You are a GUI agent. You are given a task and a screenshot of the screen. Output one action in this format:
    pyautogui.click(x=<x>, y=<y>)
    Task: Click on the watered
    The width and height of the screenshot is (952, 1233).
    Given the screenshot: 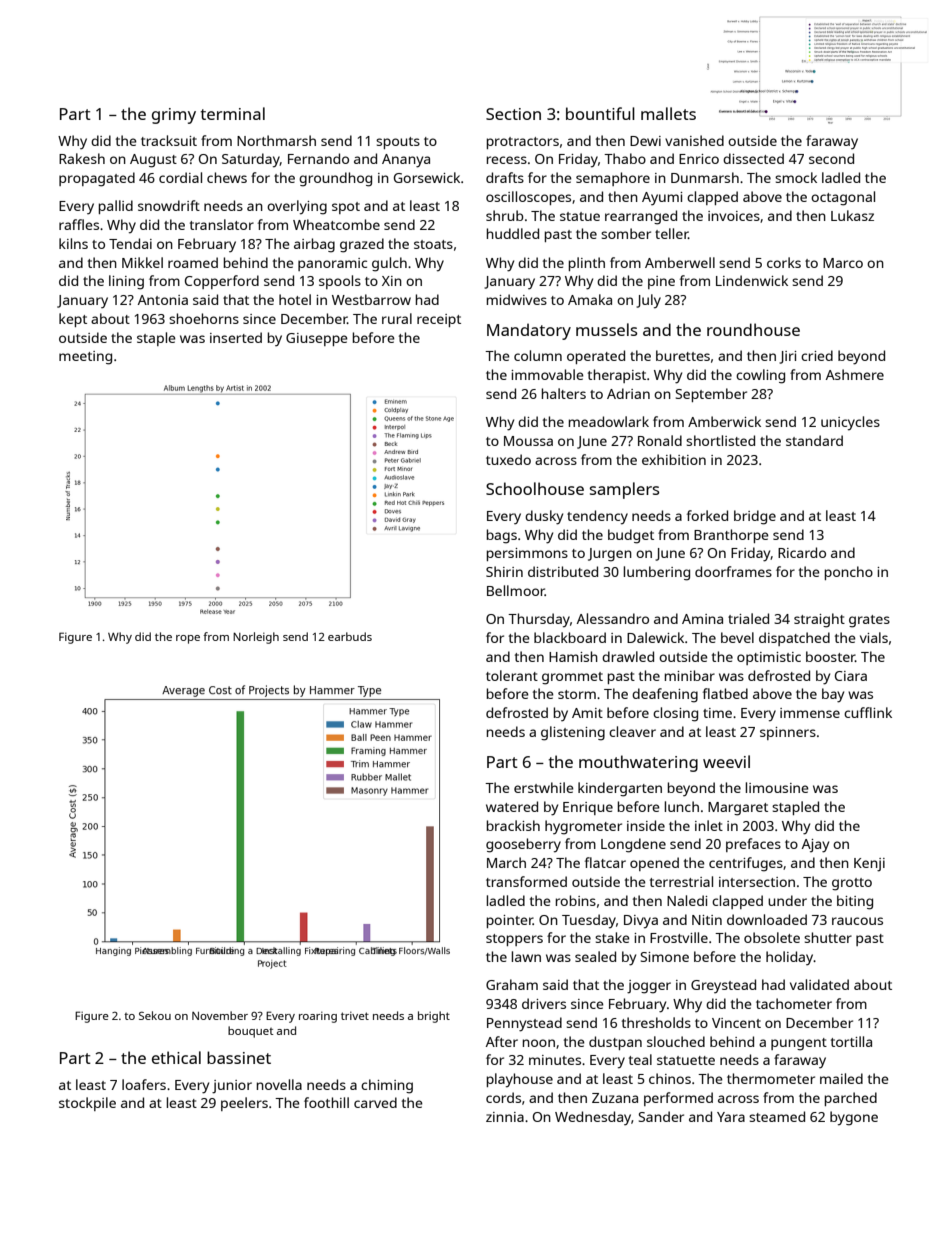 What is the action you would take?
    pyautogui.click(x=512, y=806)
